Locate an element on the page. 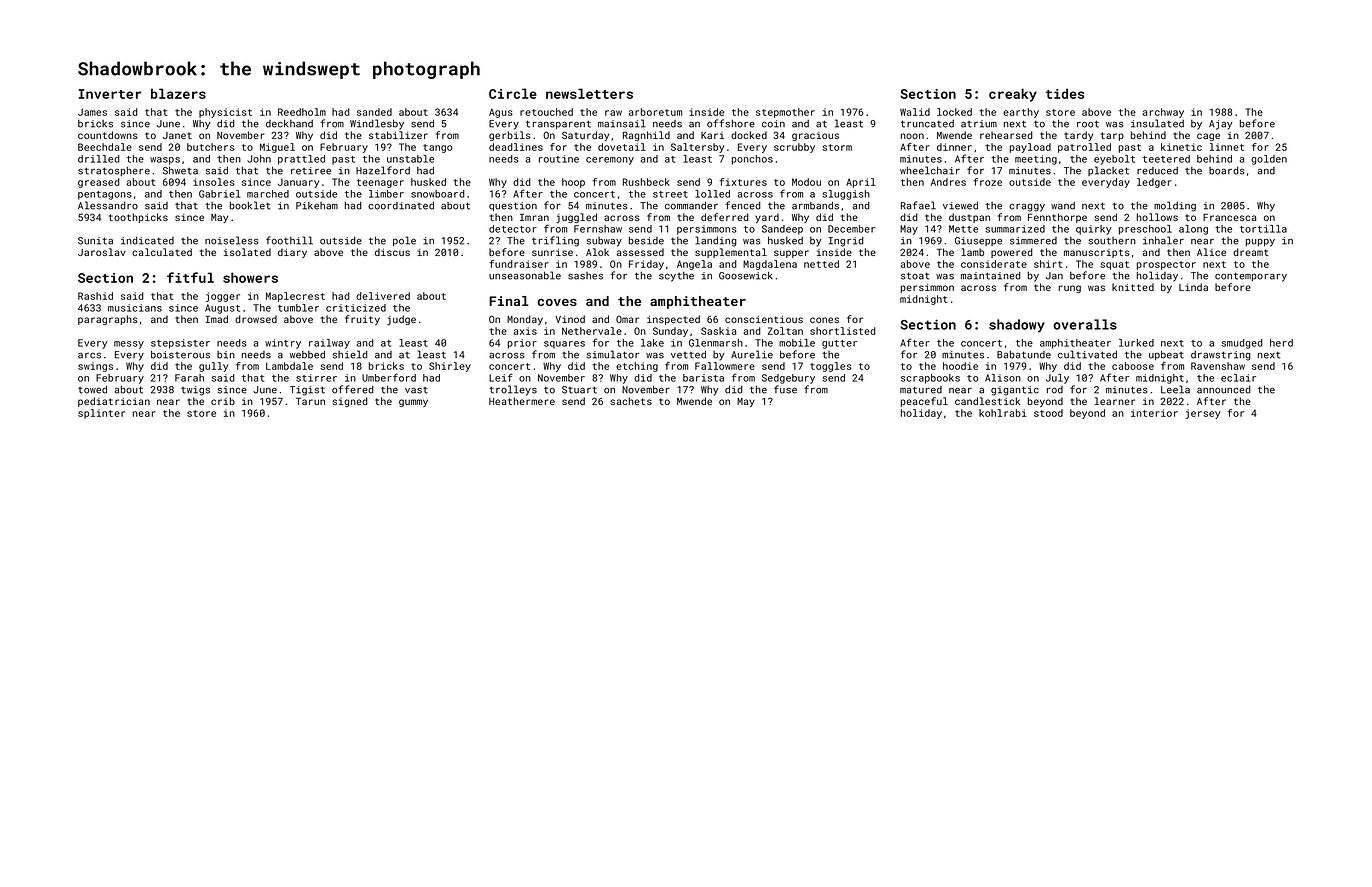 The width and height of the document is (1372, 887). simulator is located at coordinates (613, 354).
